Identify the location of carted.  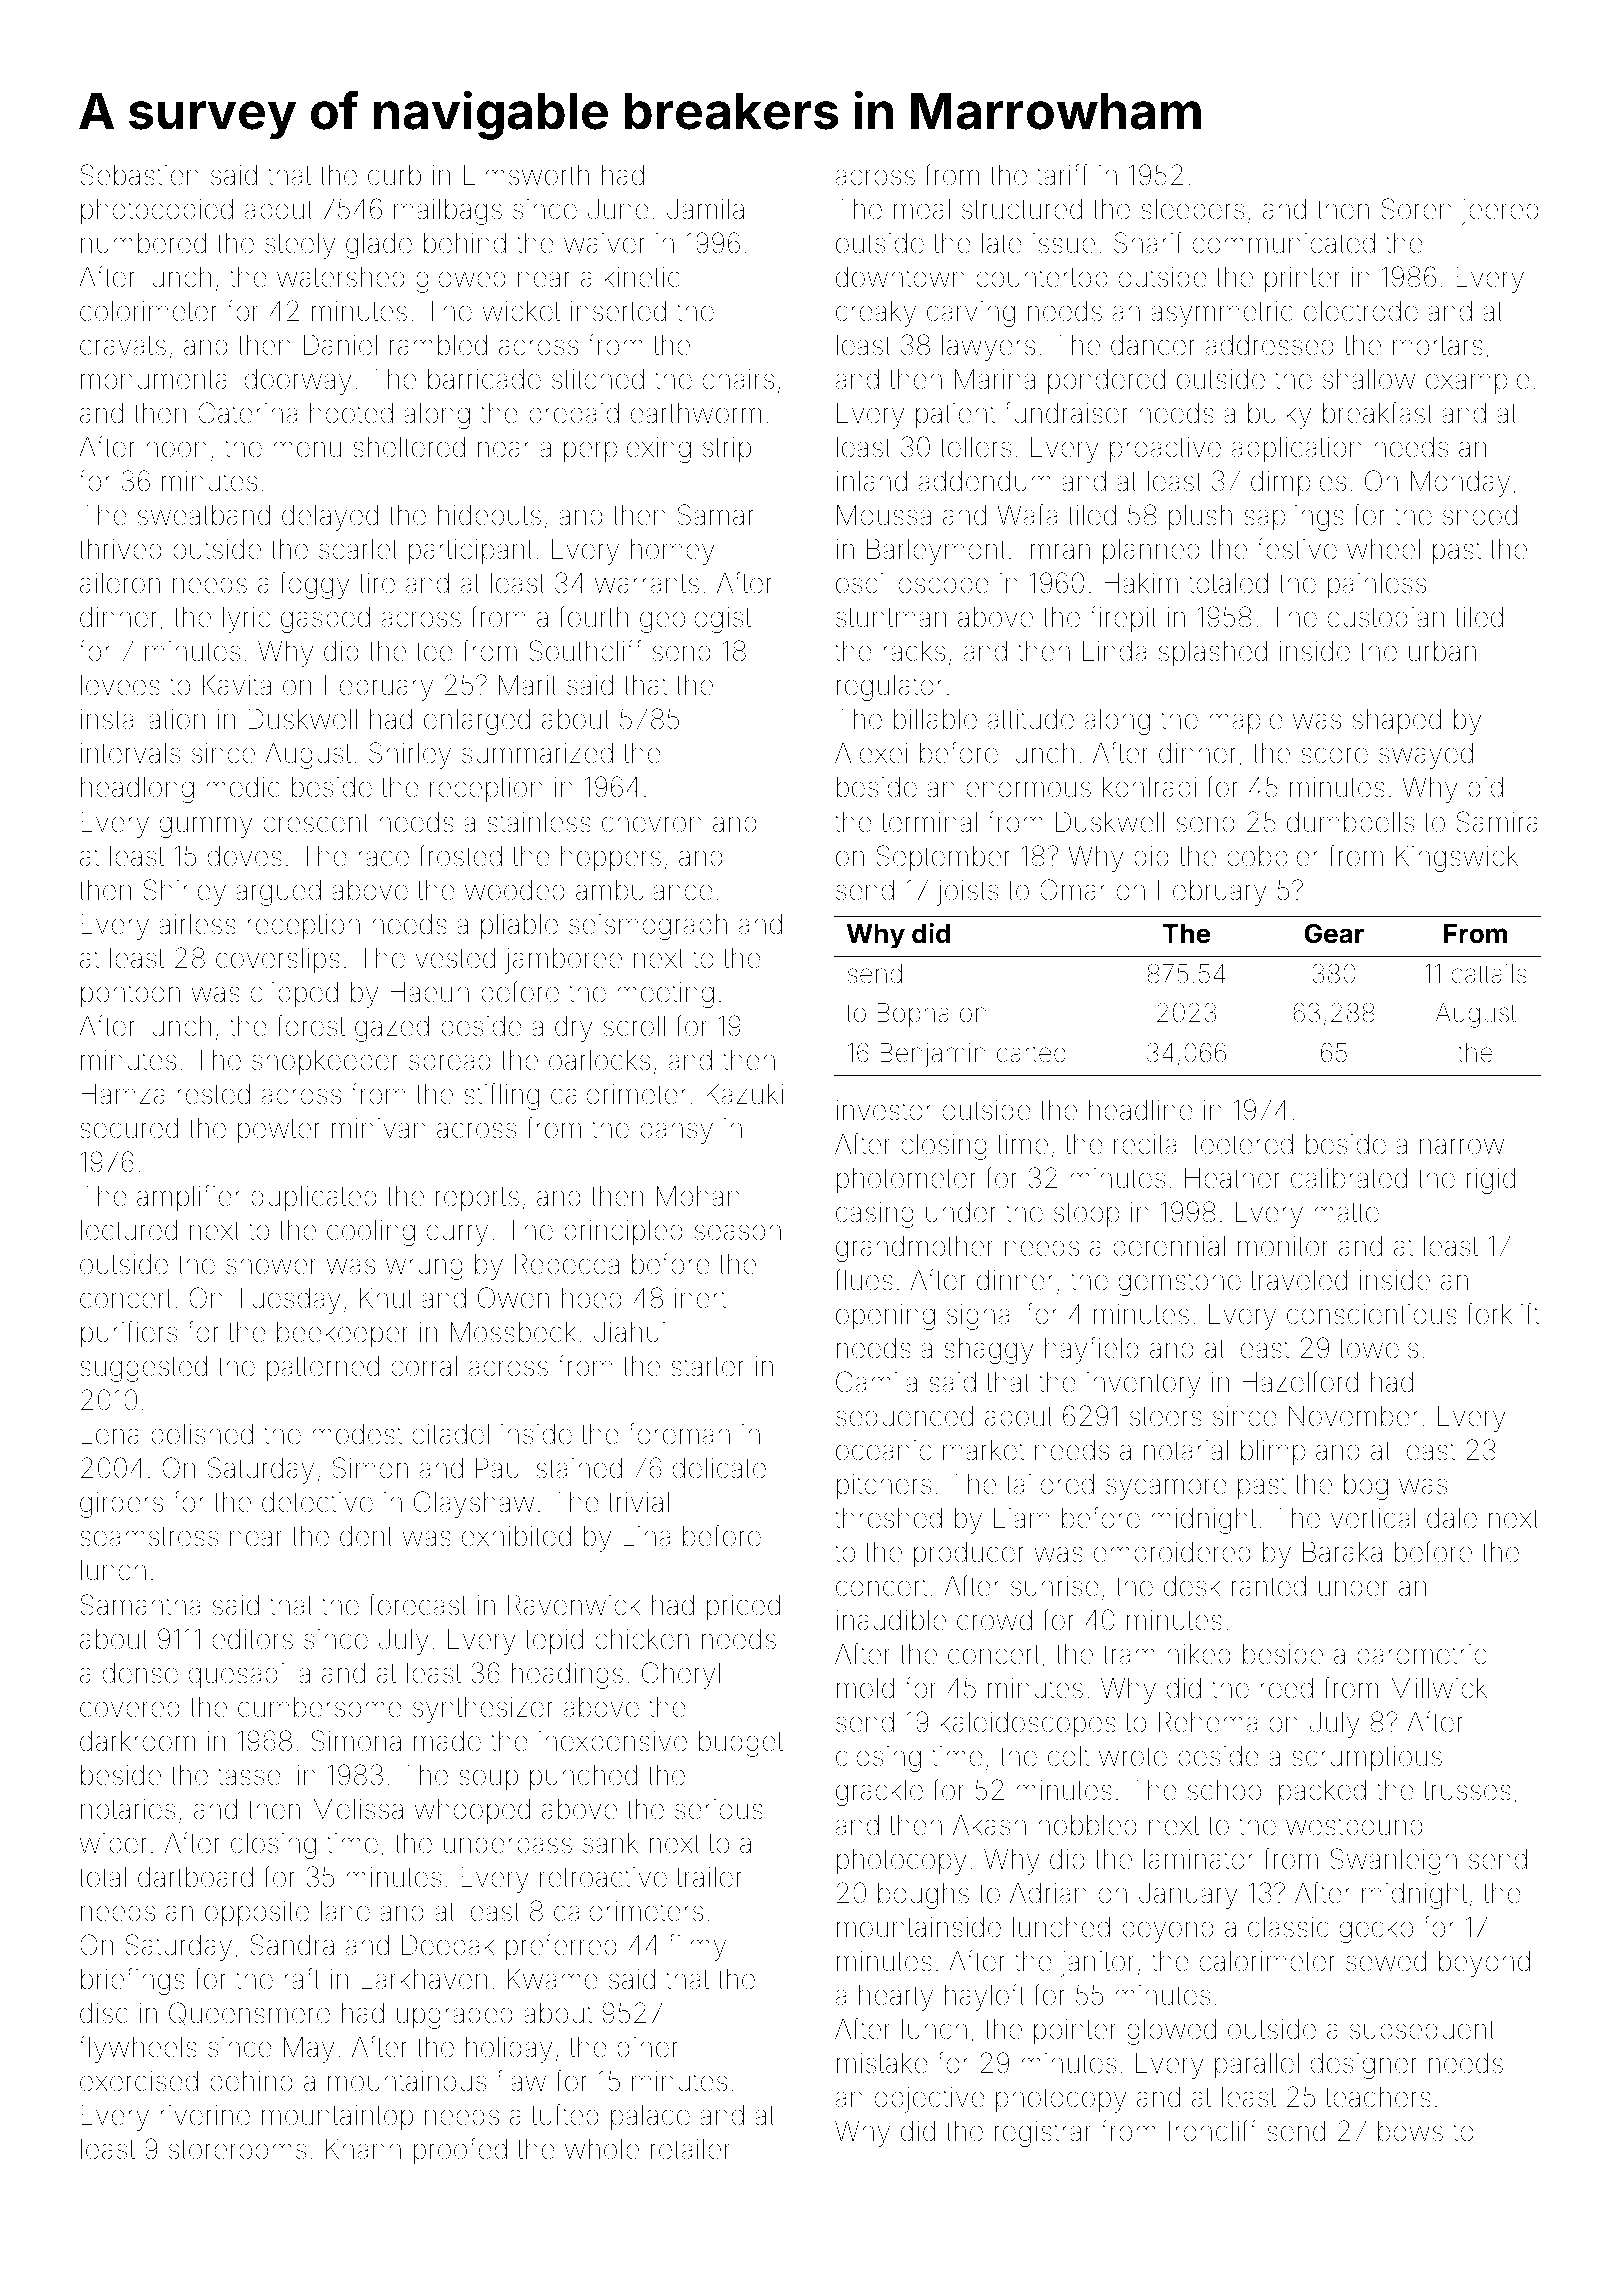
(1031, 1053).
